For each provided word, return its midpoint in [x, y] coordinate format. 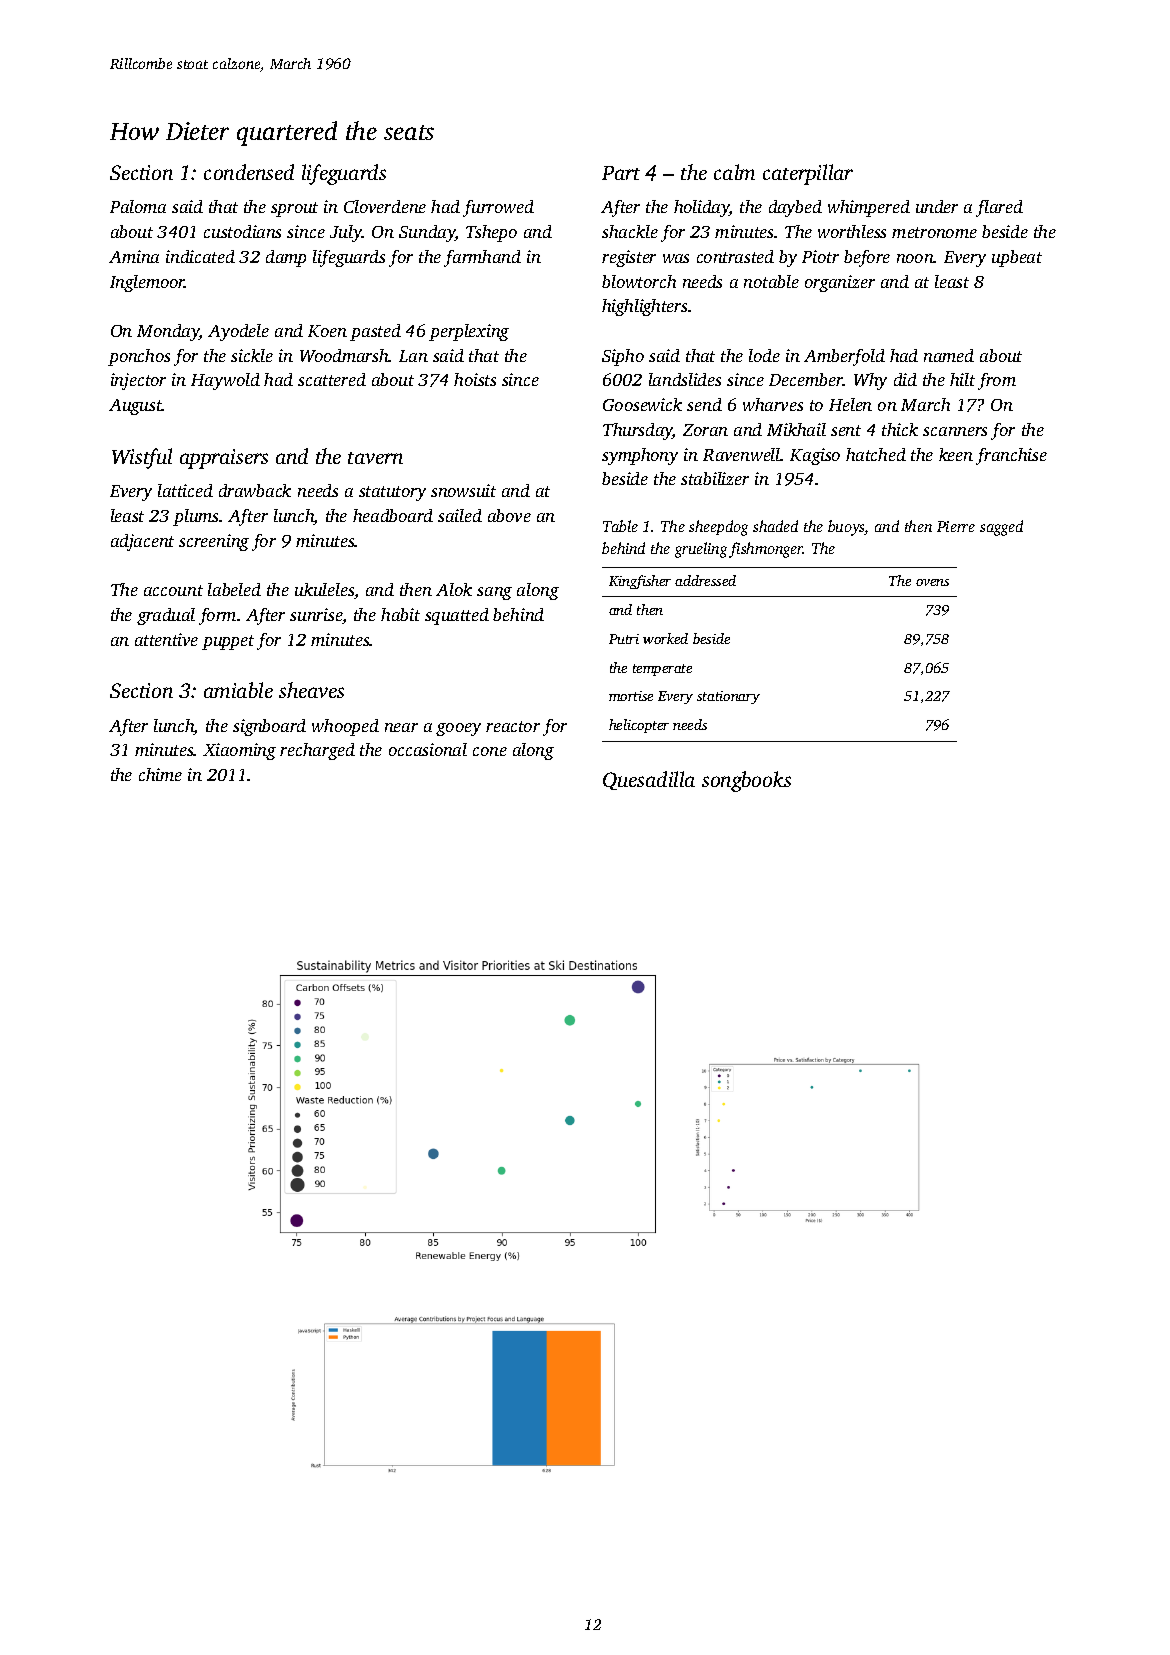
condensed [249, 172]
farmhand [482, 258]
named [949, 355]
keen [956, 454]
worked [665, 638]
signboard [269, 727]
